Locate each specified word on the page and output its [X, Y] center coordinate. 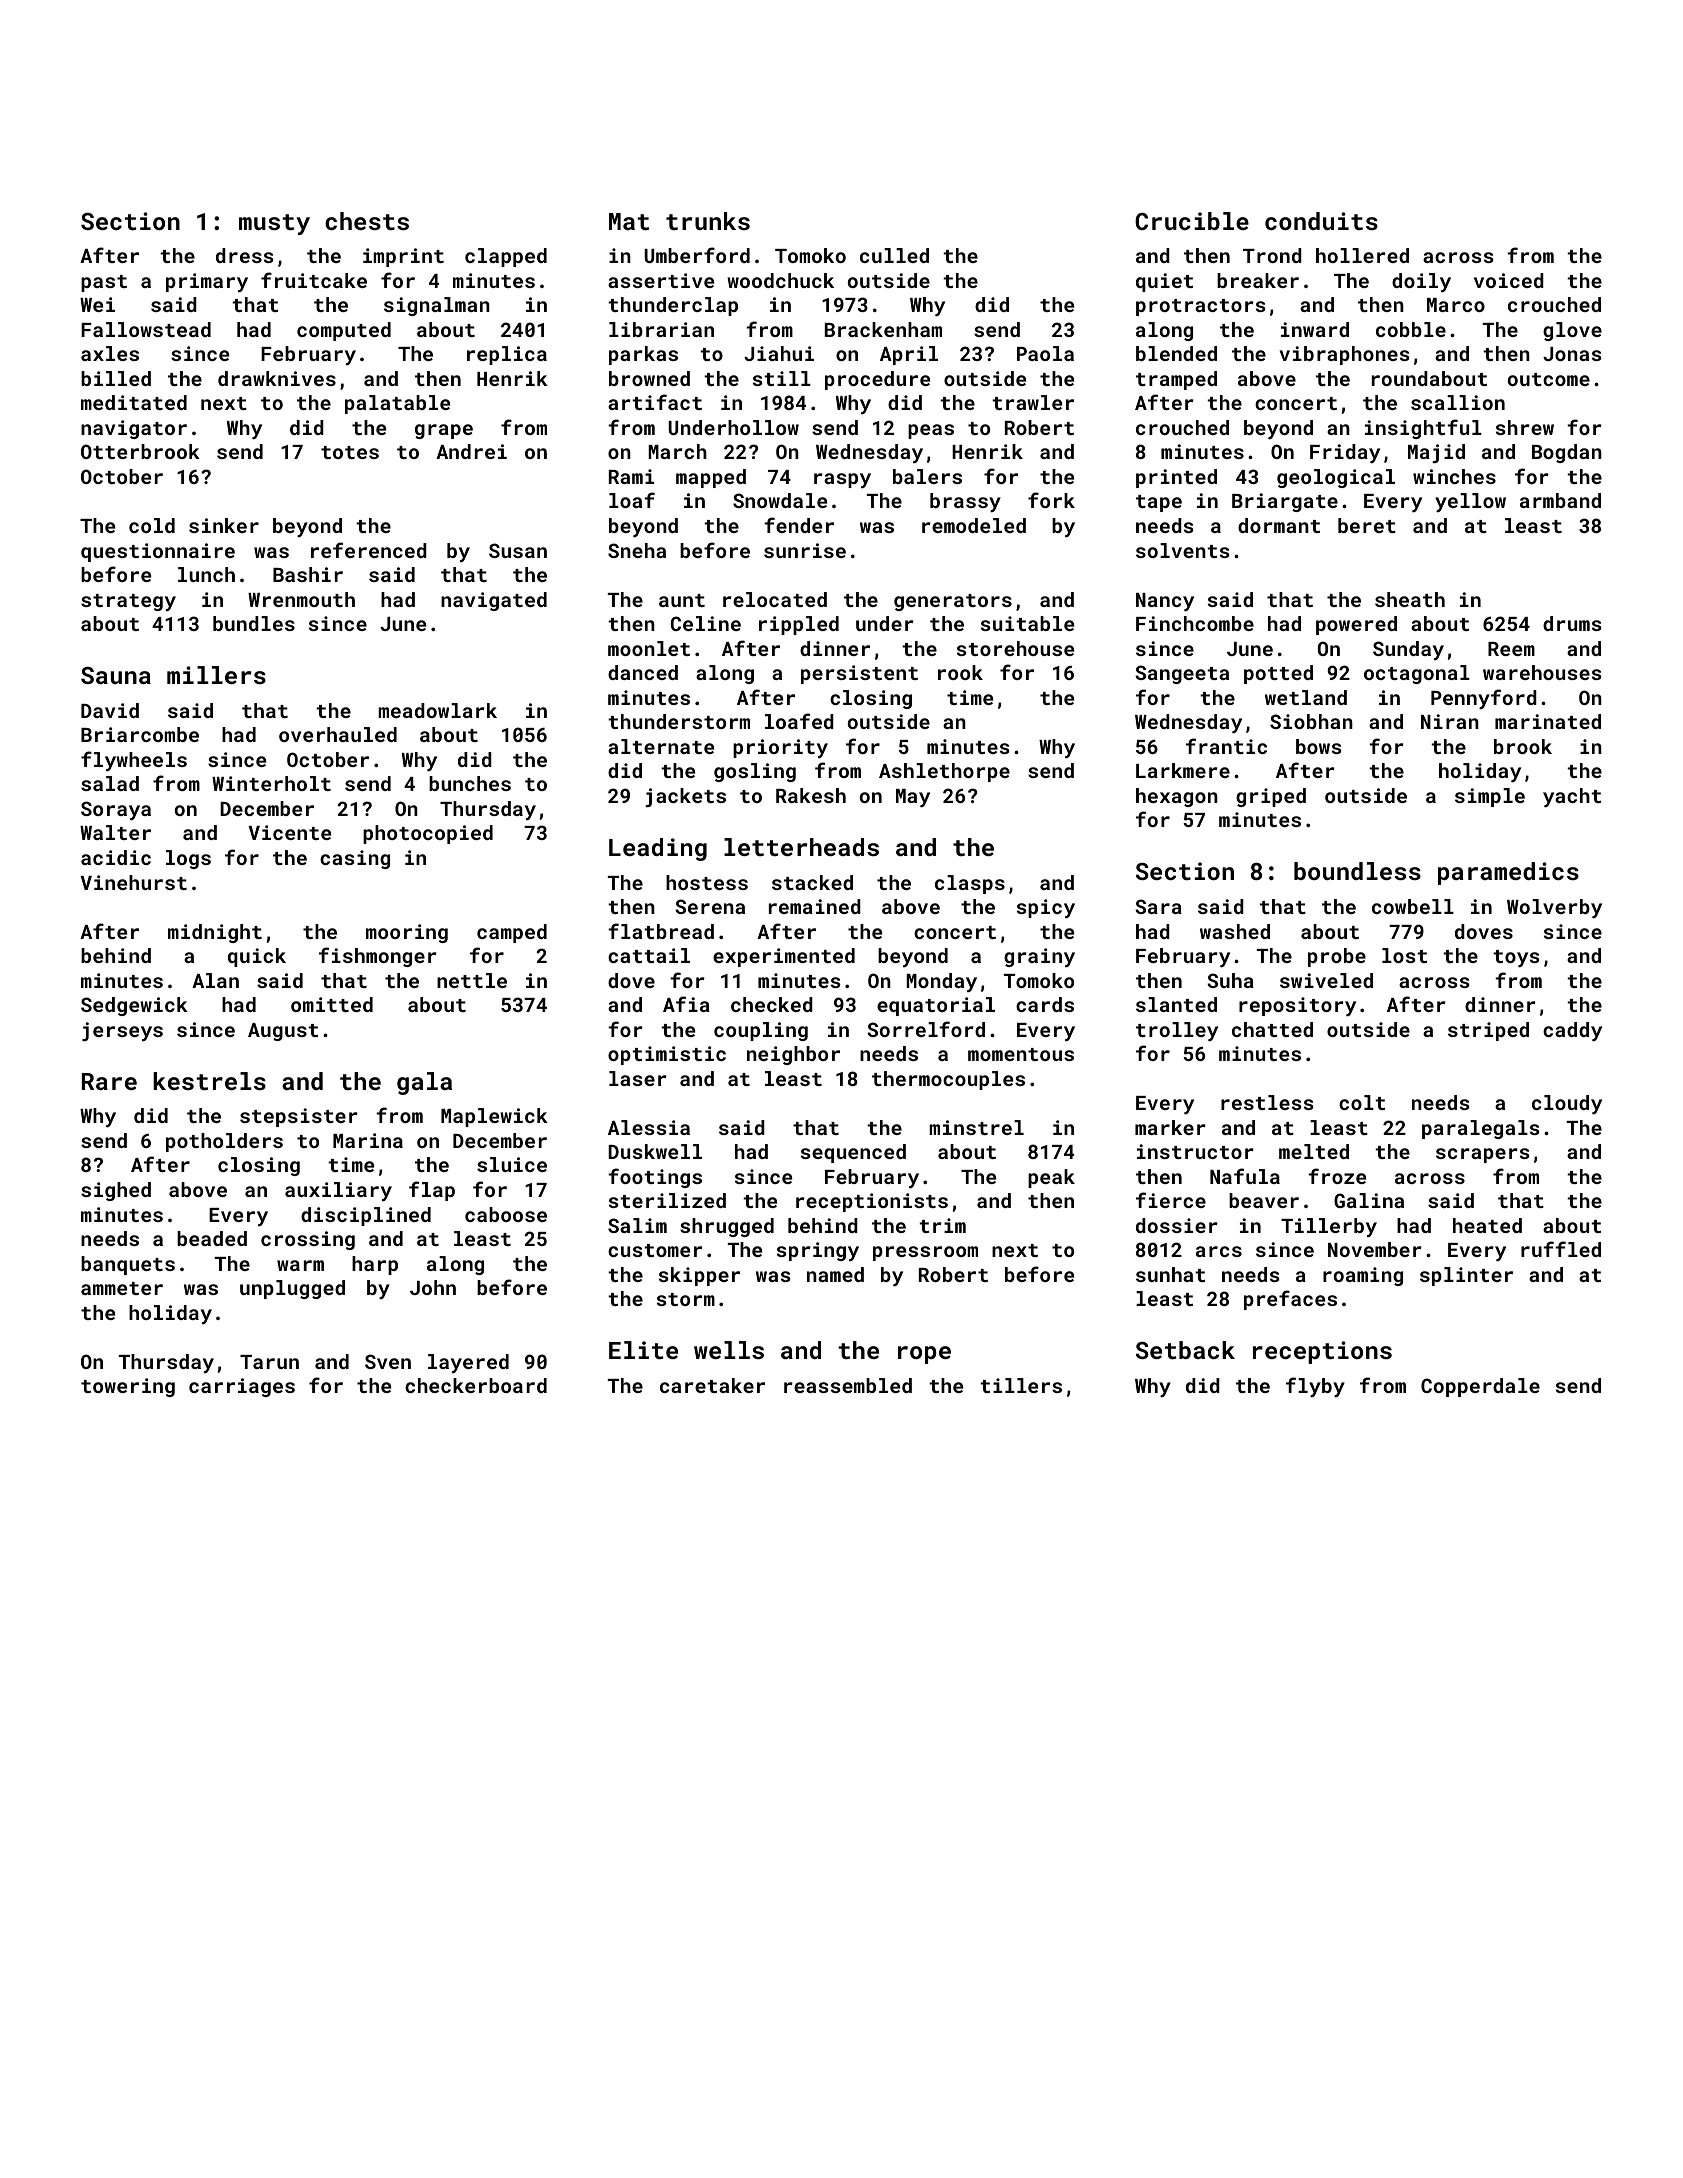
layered [468, 1363]
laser [638, 1078]
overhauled [338, 734]
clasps [970, 884]
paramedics [1508, 873]
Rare [109, 1081]
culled [894, 255]
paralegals [1480, 1129]
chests [367, 221]
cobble [1411, 329]
